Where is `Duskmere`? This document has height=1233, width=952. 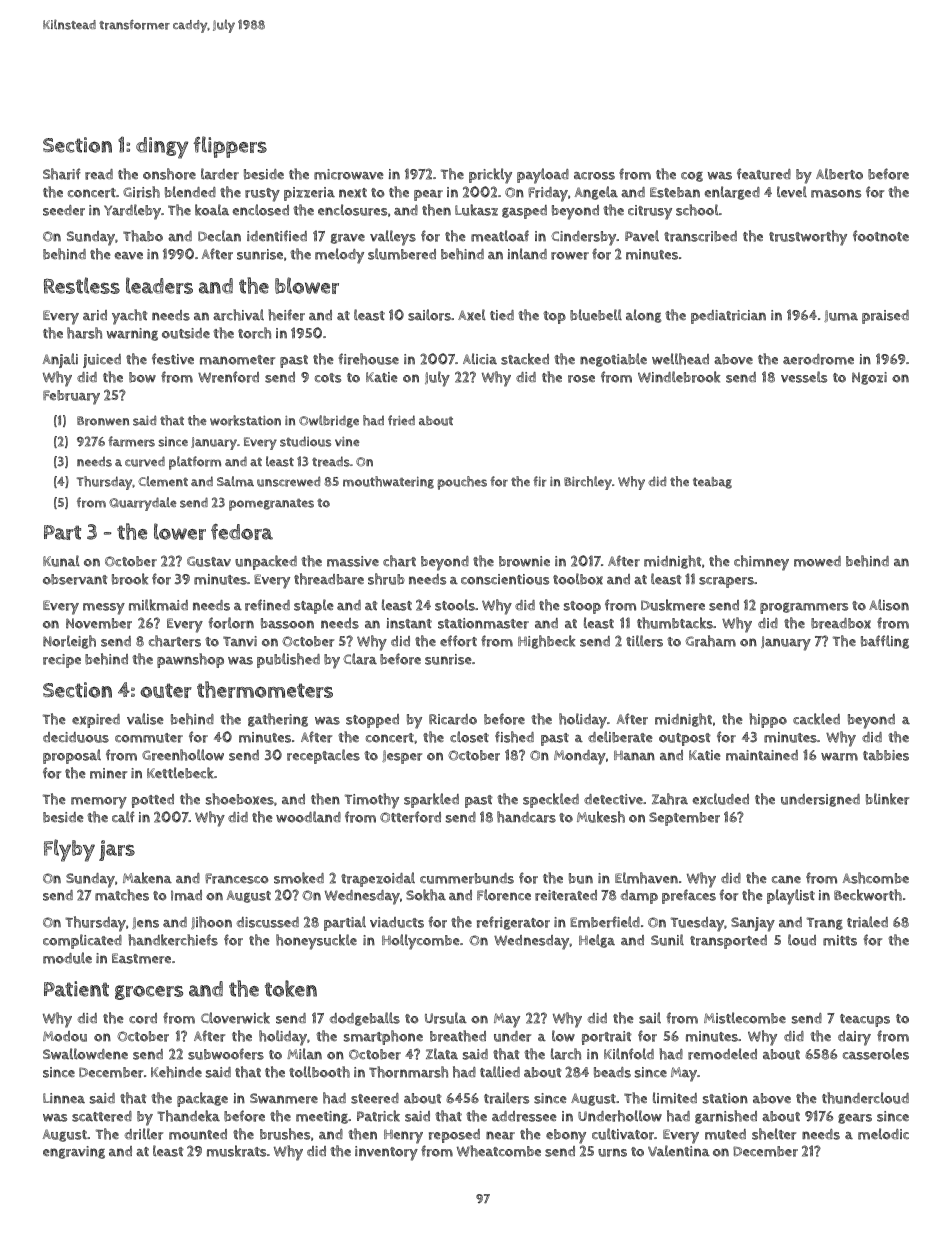
Duskmere is located at coordinates (673, 605).
